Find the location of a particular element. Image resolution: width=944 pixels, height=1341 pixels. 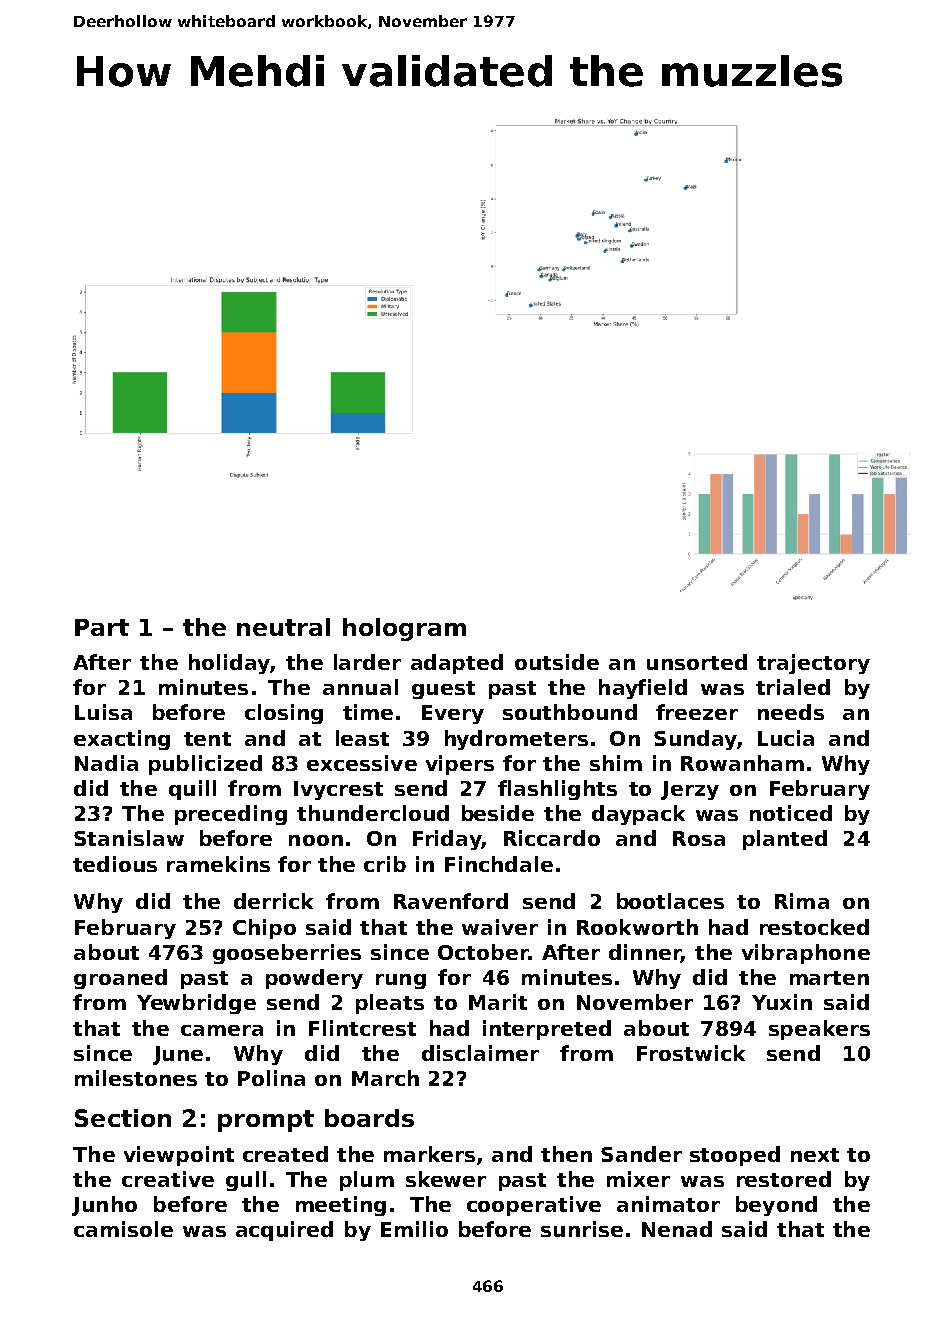

hologram is located at coordinates (404, 629).
